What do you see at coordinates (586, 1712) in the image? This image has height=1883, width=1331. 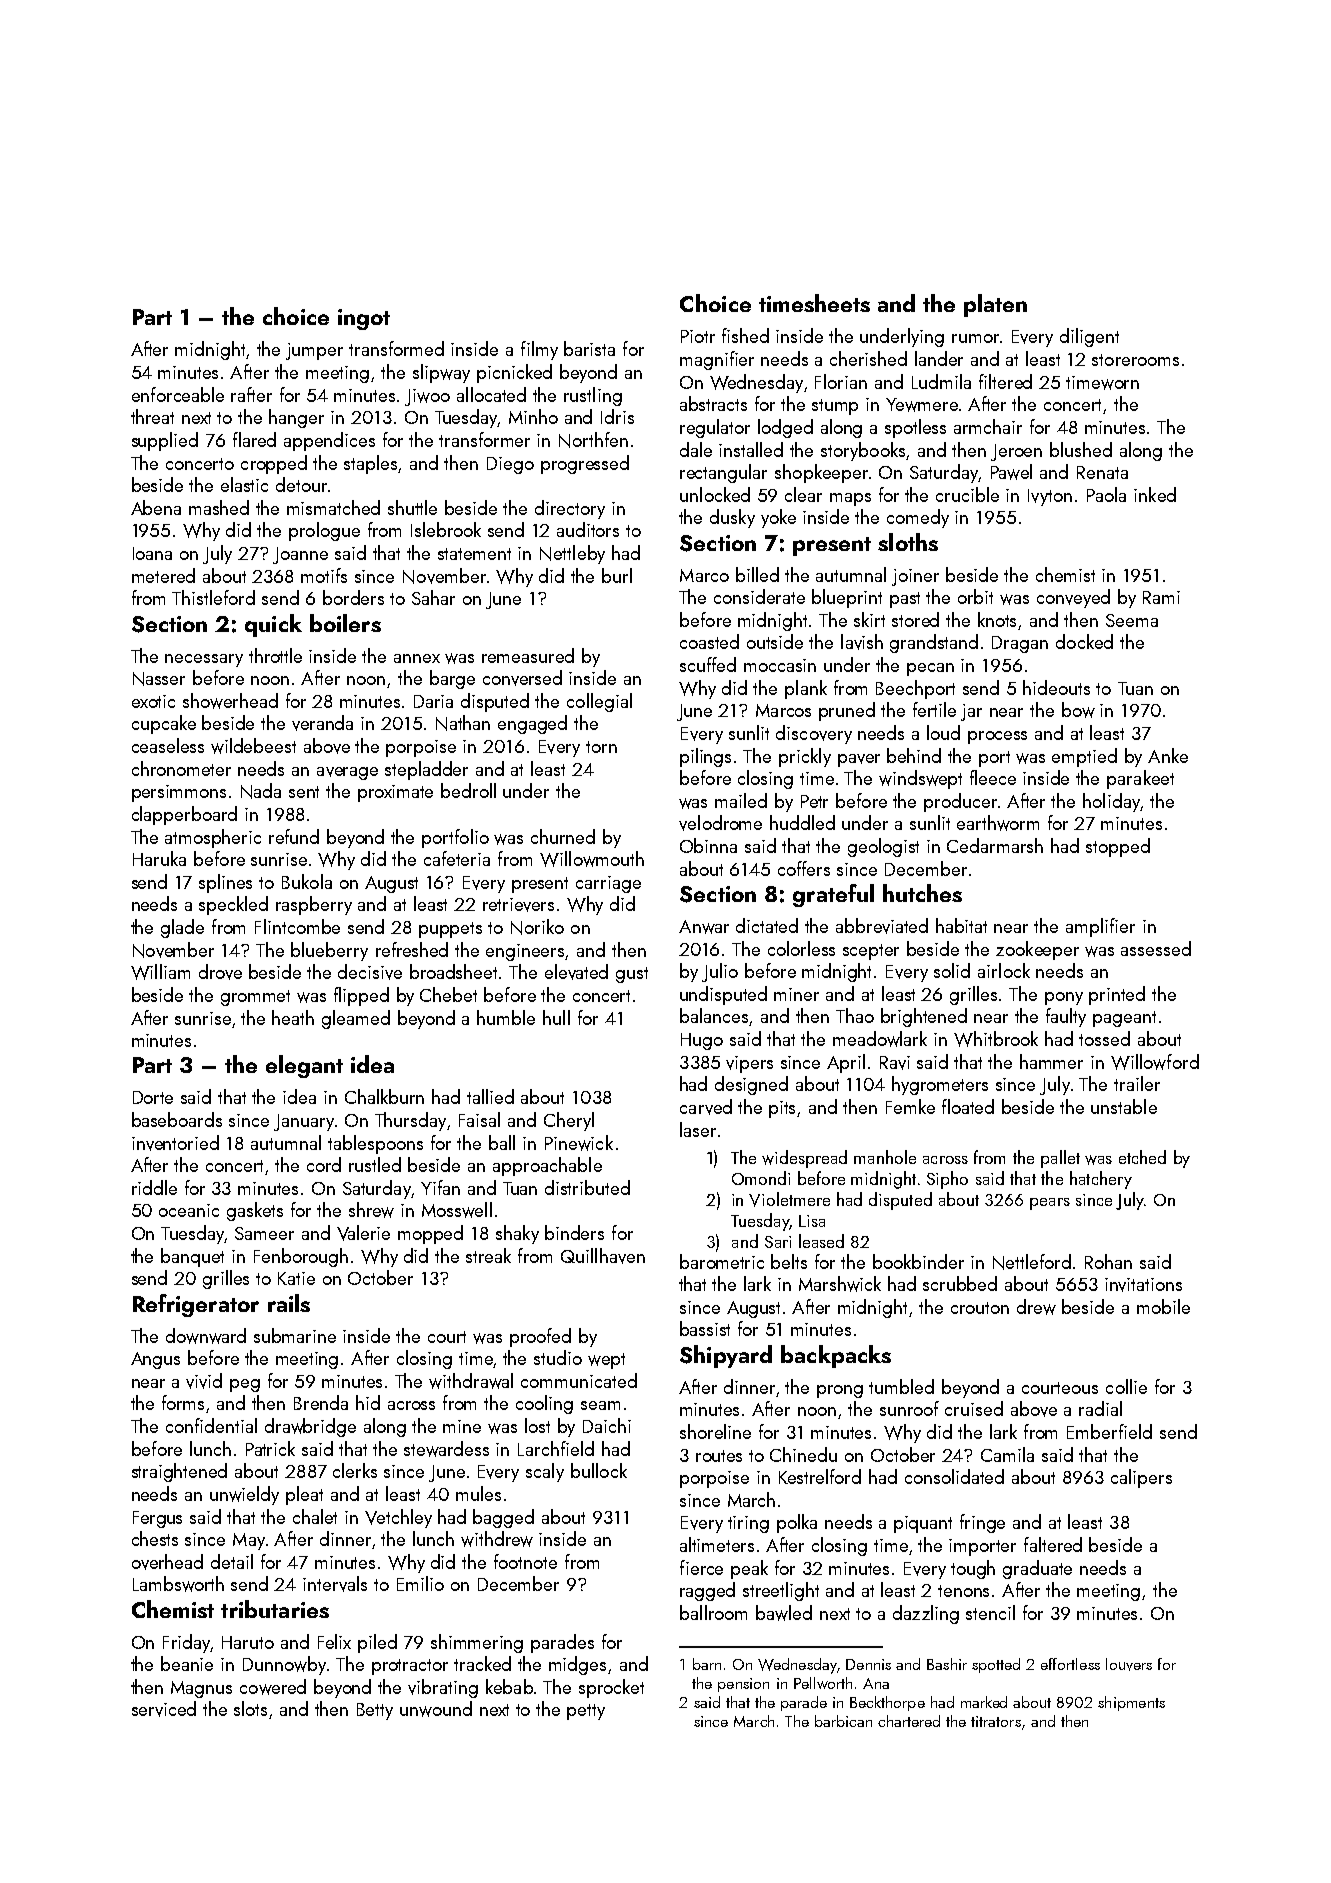 I see `petty` at bounding box center [586, 1712].
